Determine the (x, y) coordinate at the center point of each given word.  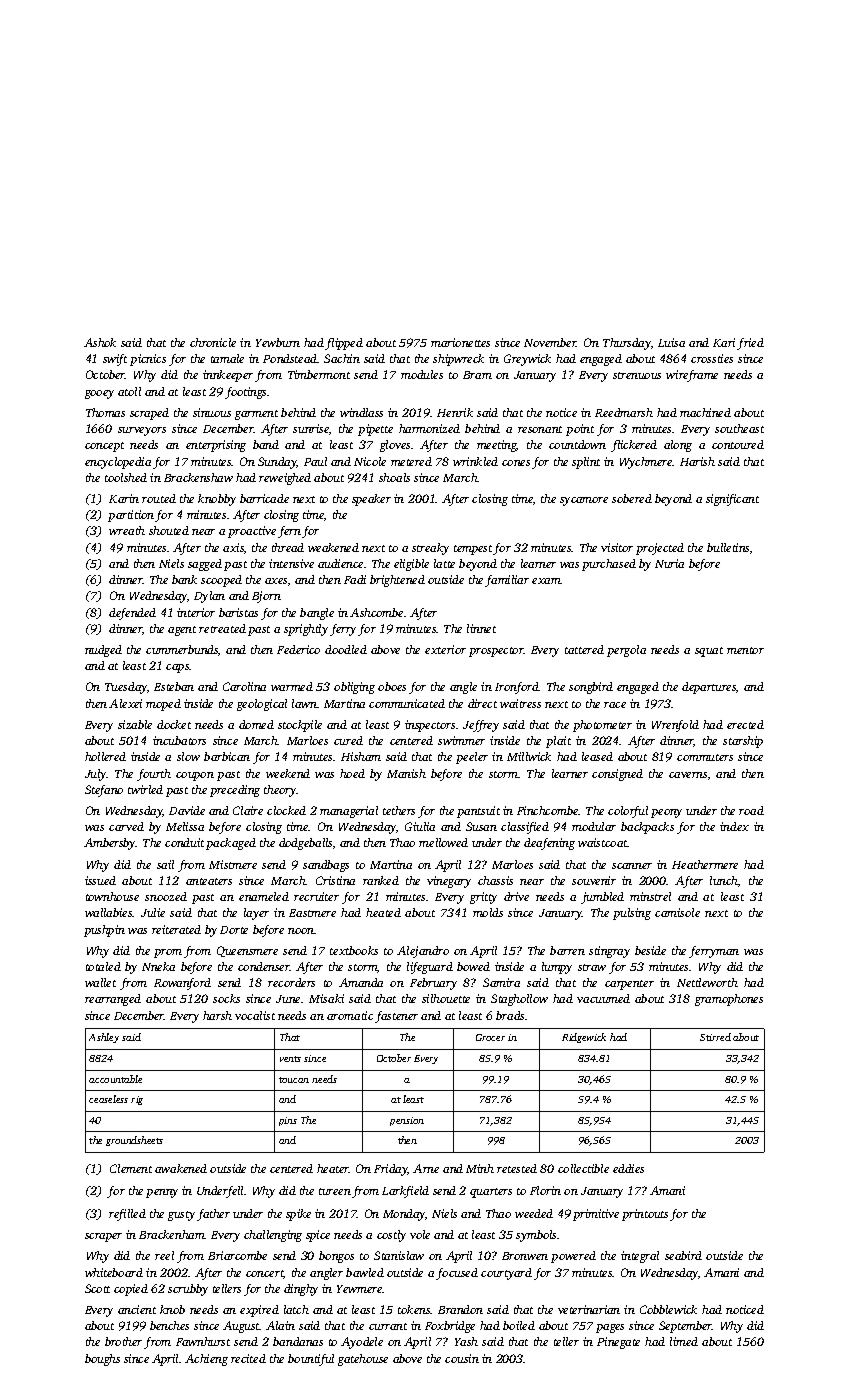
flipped (344, 344)
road (751, 810)
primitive (596, 1215)
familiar (507, 581)
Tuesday (126, 688)
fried (750, 344)
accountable (115, 1079)
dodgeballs (305, 844)
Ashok (100, 342)
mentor (745, 650)
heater (333, 1168)
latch (296, 1309)
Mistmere (233, 864)
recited (248, 1358)
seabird (683, 1255)
